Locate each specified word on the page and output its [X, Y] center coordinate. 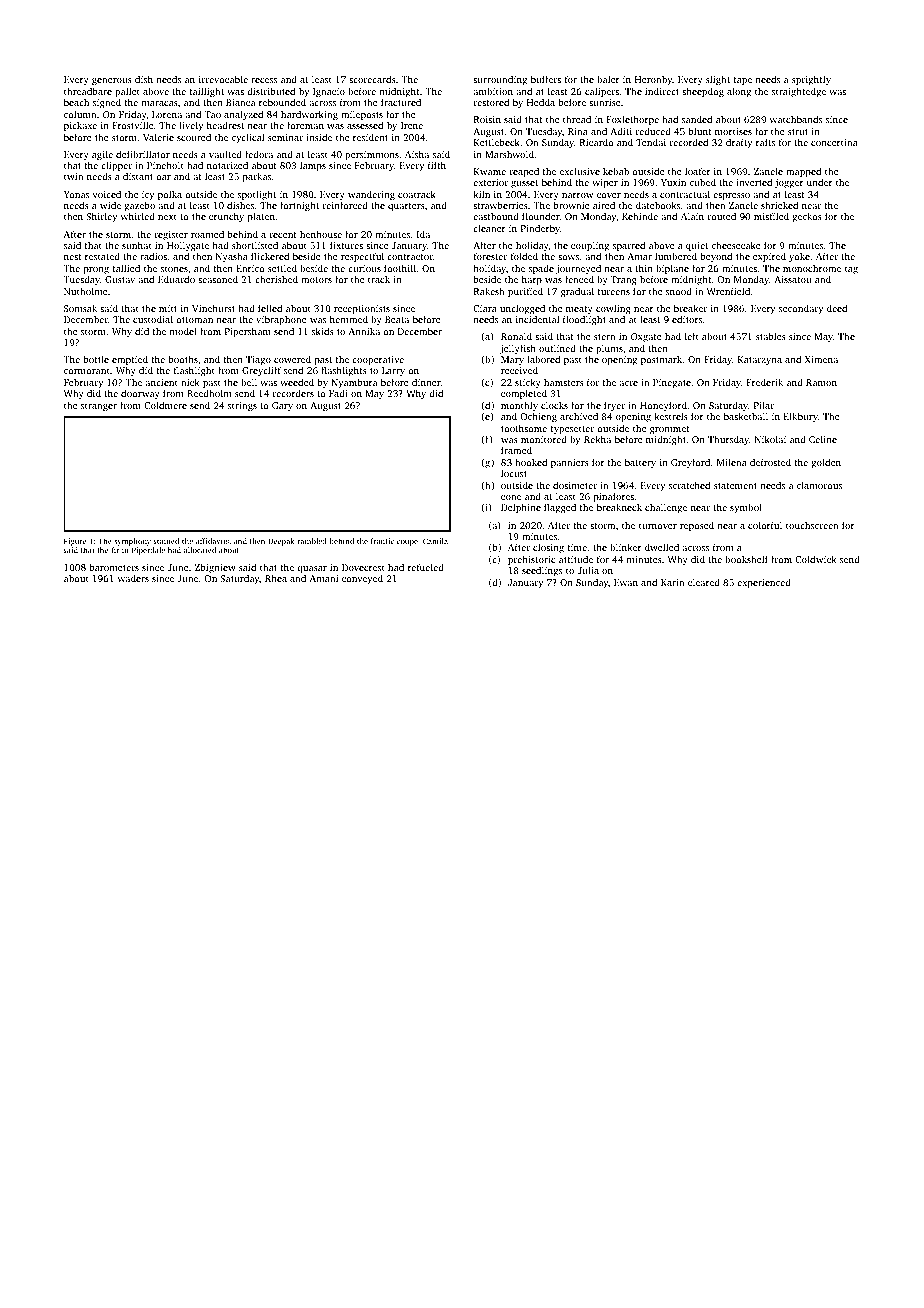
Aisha [417, 154]
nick [190, 382]
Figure [75, 542]
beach [76, 102]
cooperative [378, 361]
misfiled [771, 216]
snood [679, 291]
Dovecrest [363, 567]
